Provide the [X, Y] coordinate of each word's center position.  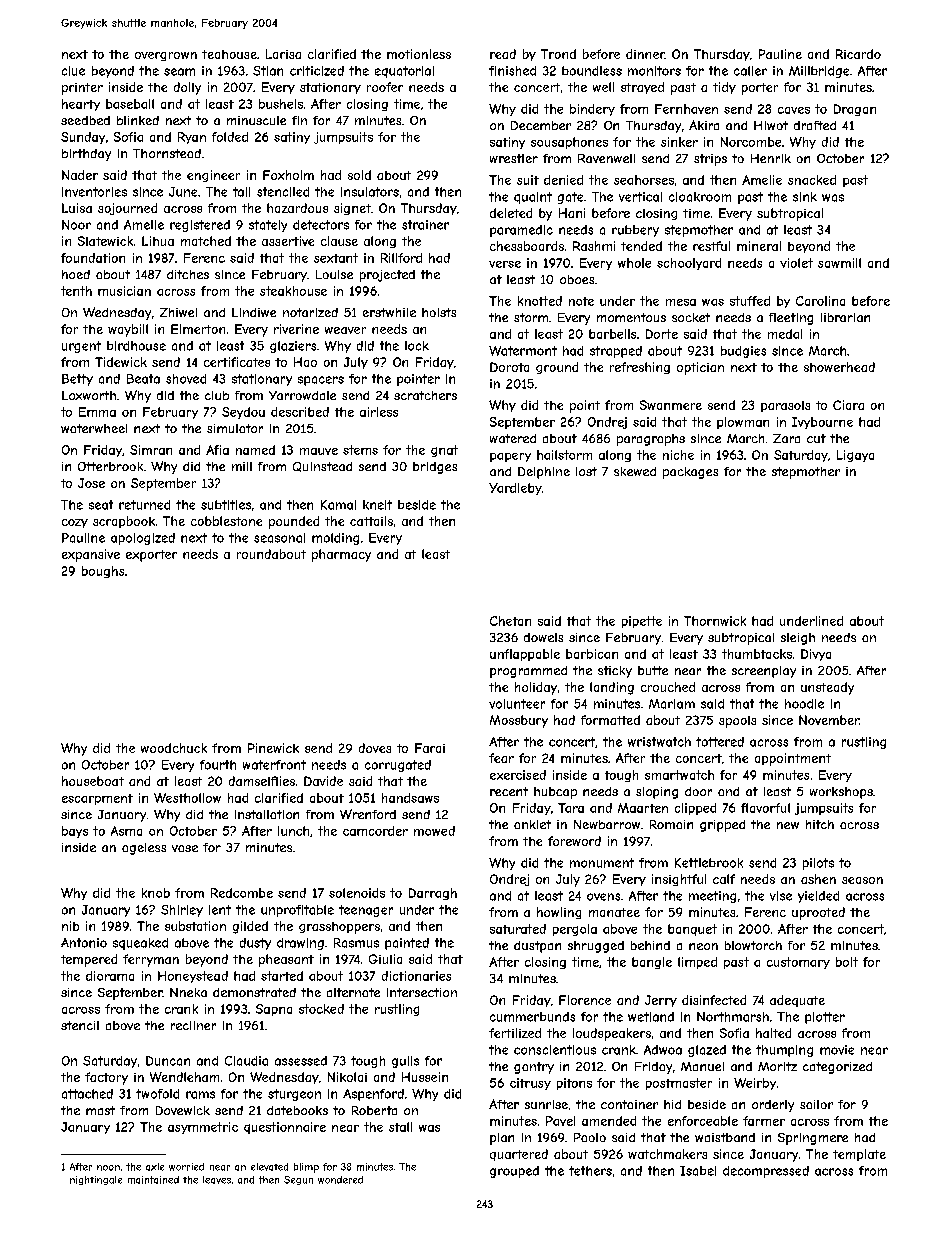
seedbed [85, 120]
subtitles [226, 505]
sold [359, 175]
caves [794, 110]
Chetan [510, 621]
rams [200, 1095]
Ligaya [855, 456]
